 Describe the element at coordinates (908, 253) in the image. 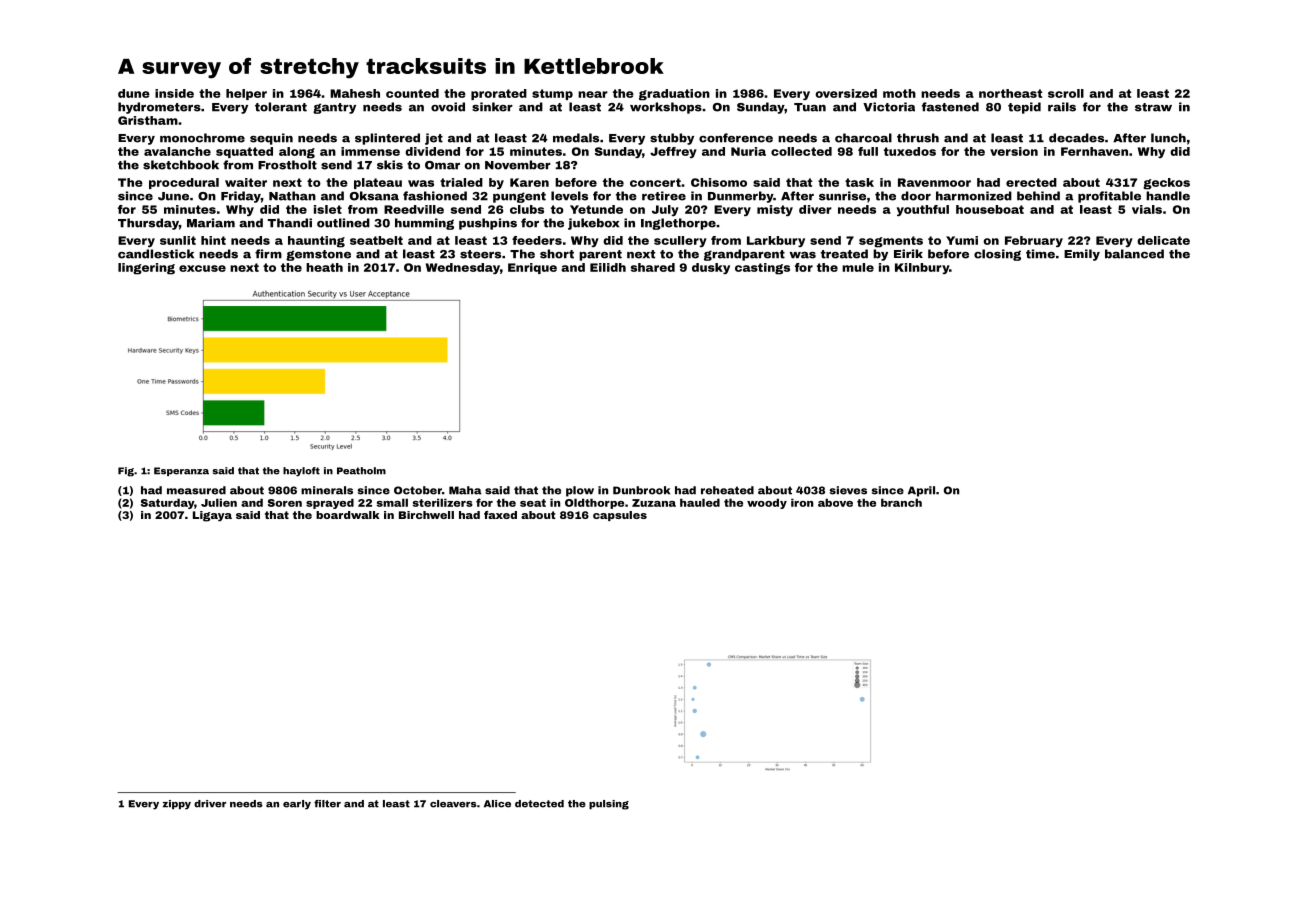

I see `Eirik` at that location.
